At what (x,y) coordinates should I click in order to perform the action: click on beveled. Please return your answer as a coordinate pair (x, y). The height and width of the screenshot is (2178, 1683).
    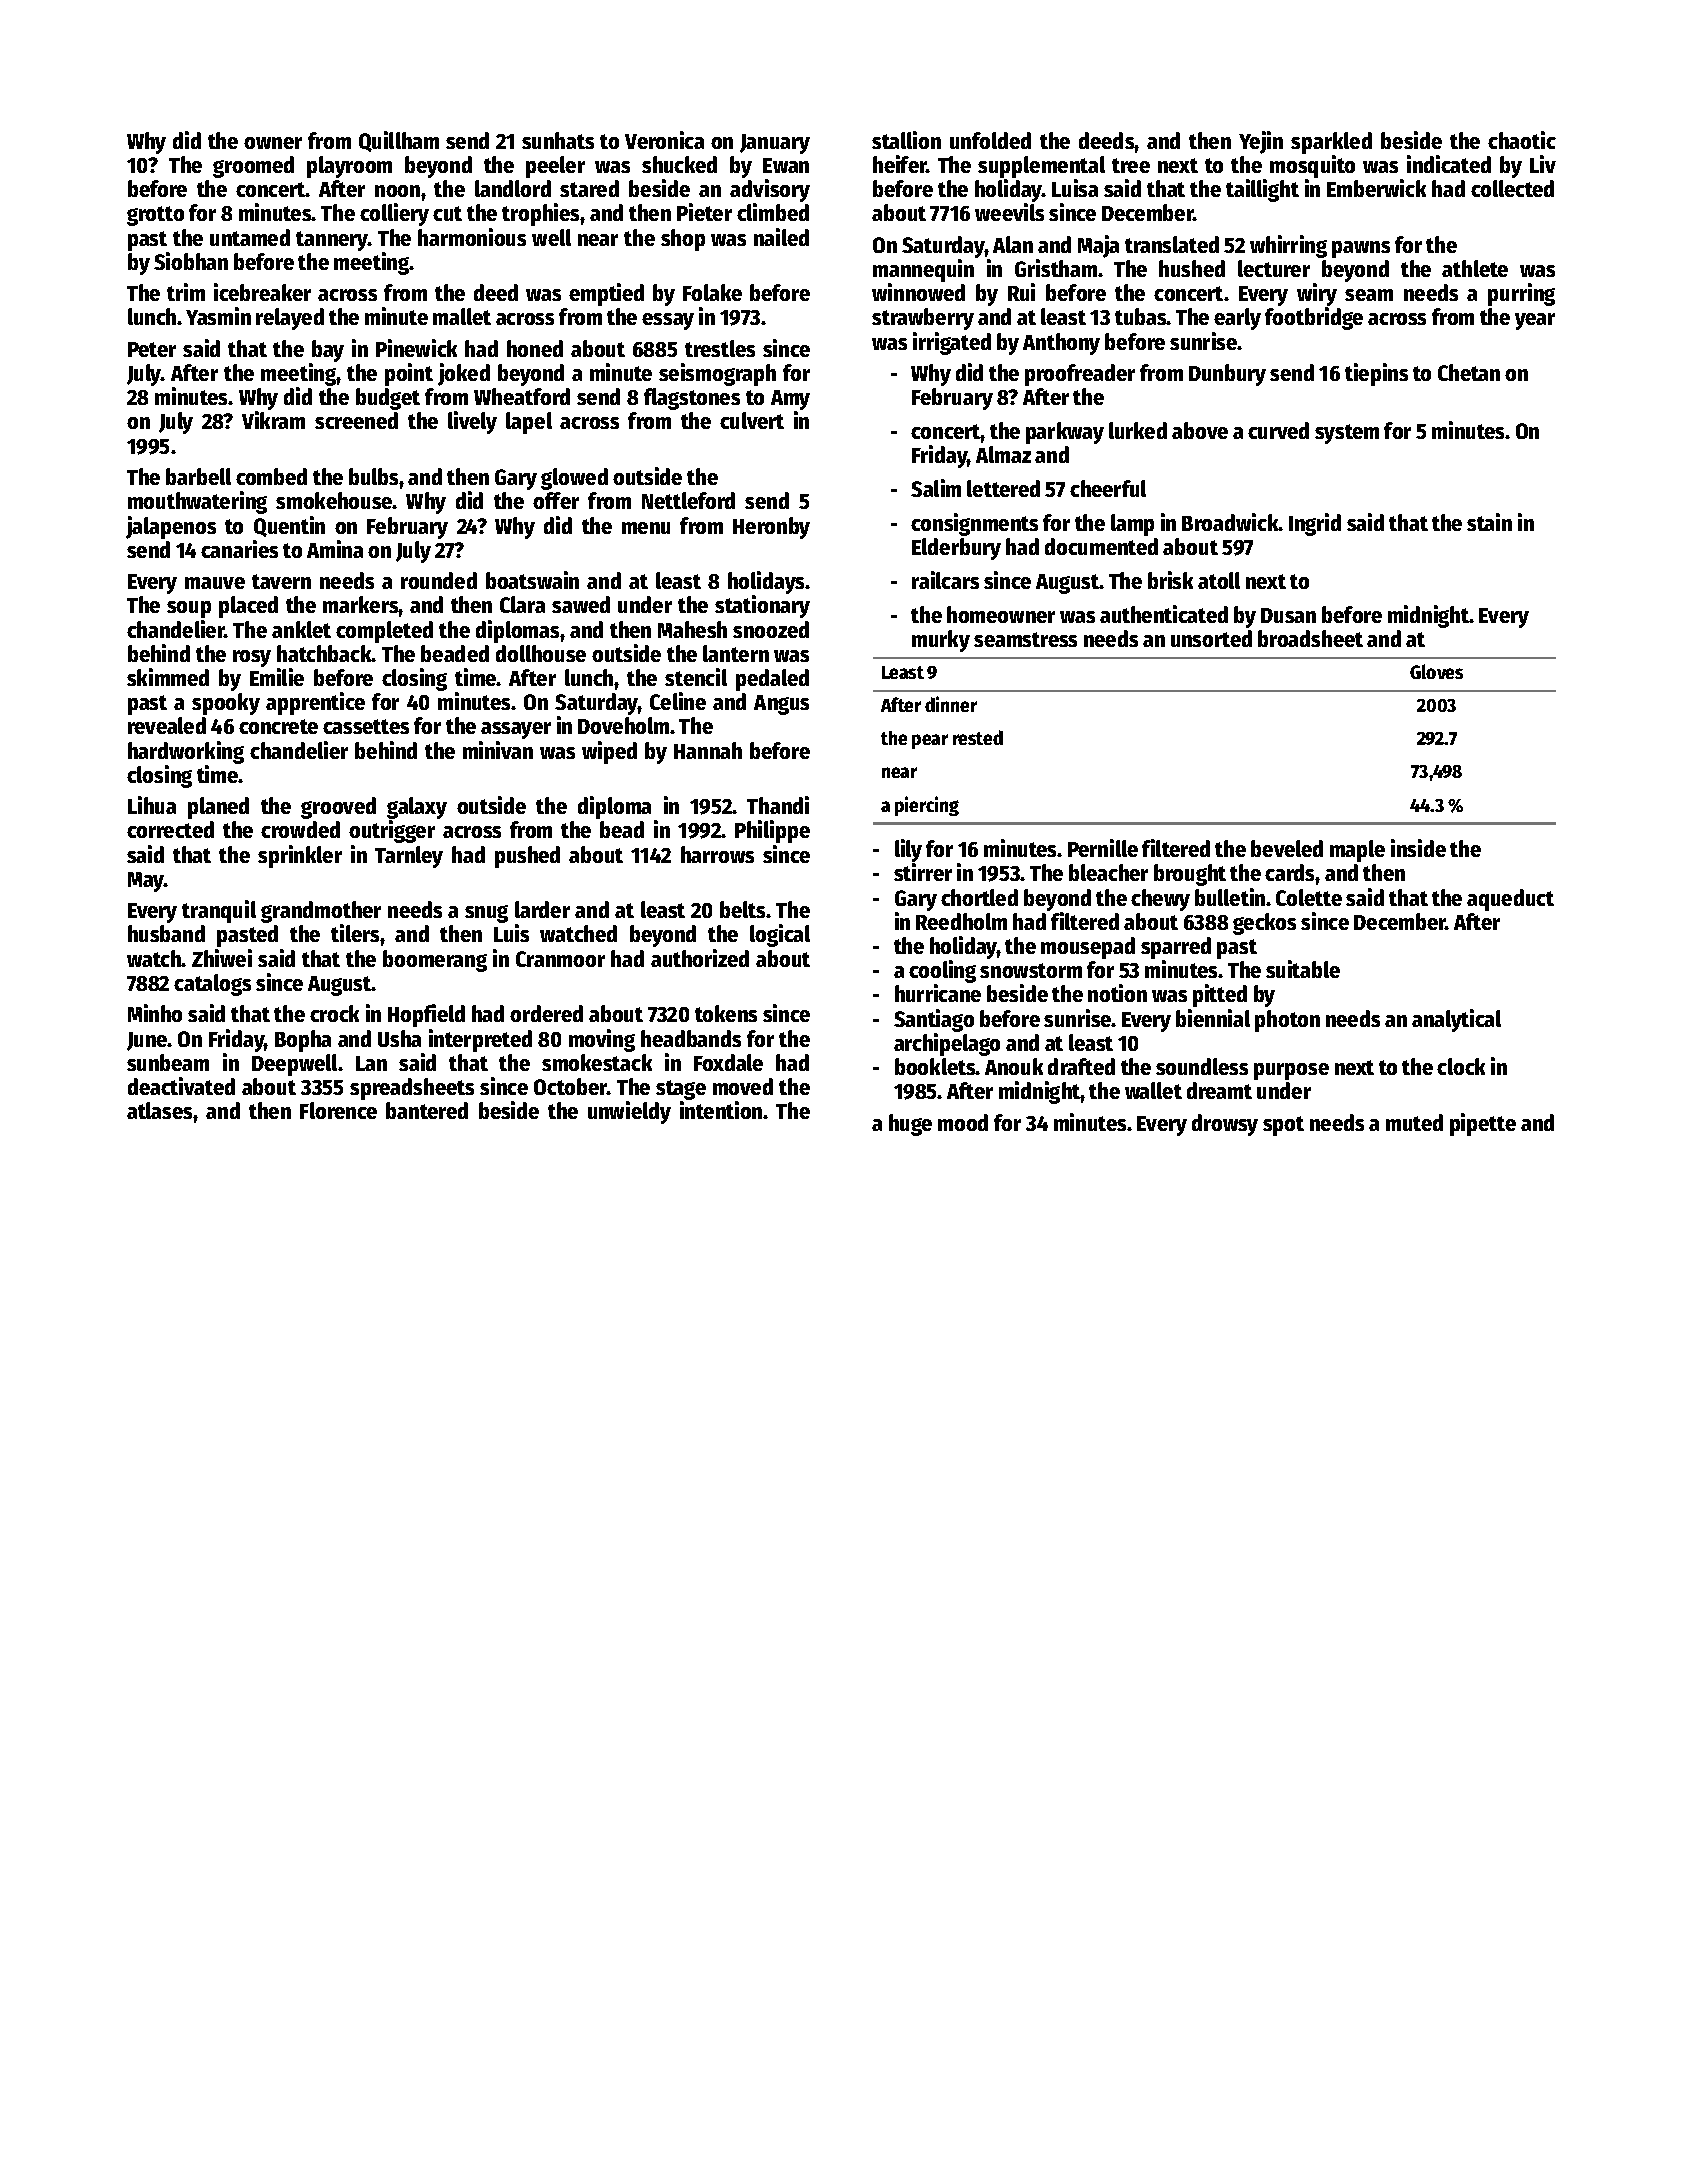
    Looking at the image, I should click on (1287, 848).
